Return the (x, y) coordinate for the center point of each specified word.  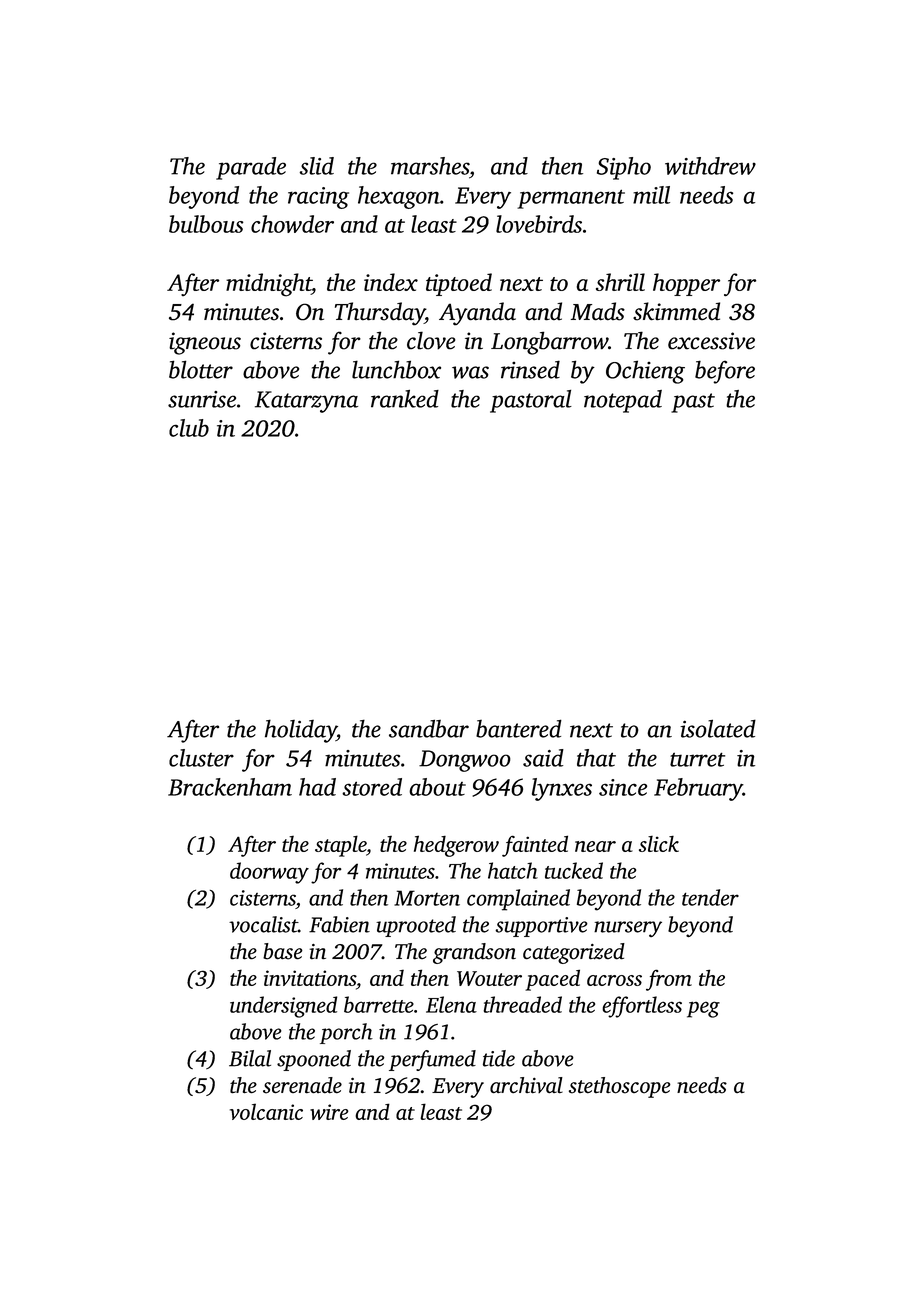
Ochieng (645, 372)
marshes (430, 166)
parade (251, 168)
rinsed (530, 369)
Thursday (380, 313)
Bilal (250, 1058)
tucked (574, 870)
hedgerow (456, 846)
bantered (519, 728)
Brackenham (230, 787)
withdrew (710, 166)
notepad (623, 401)
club (189, 428)
